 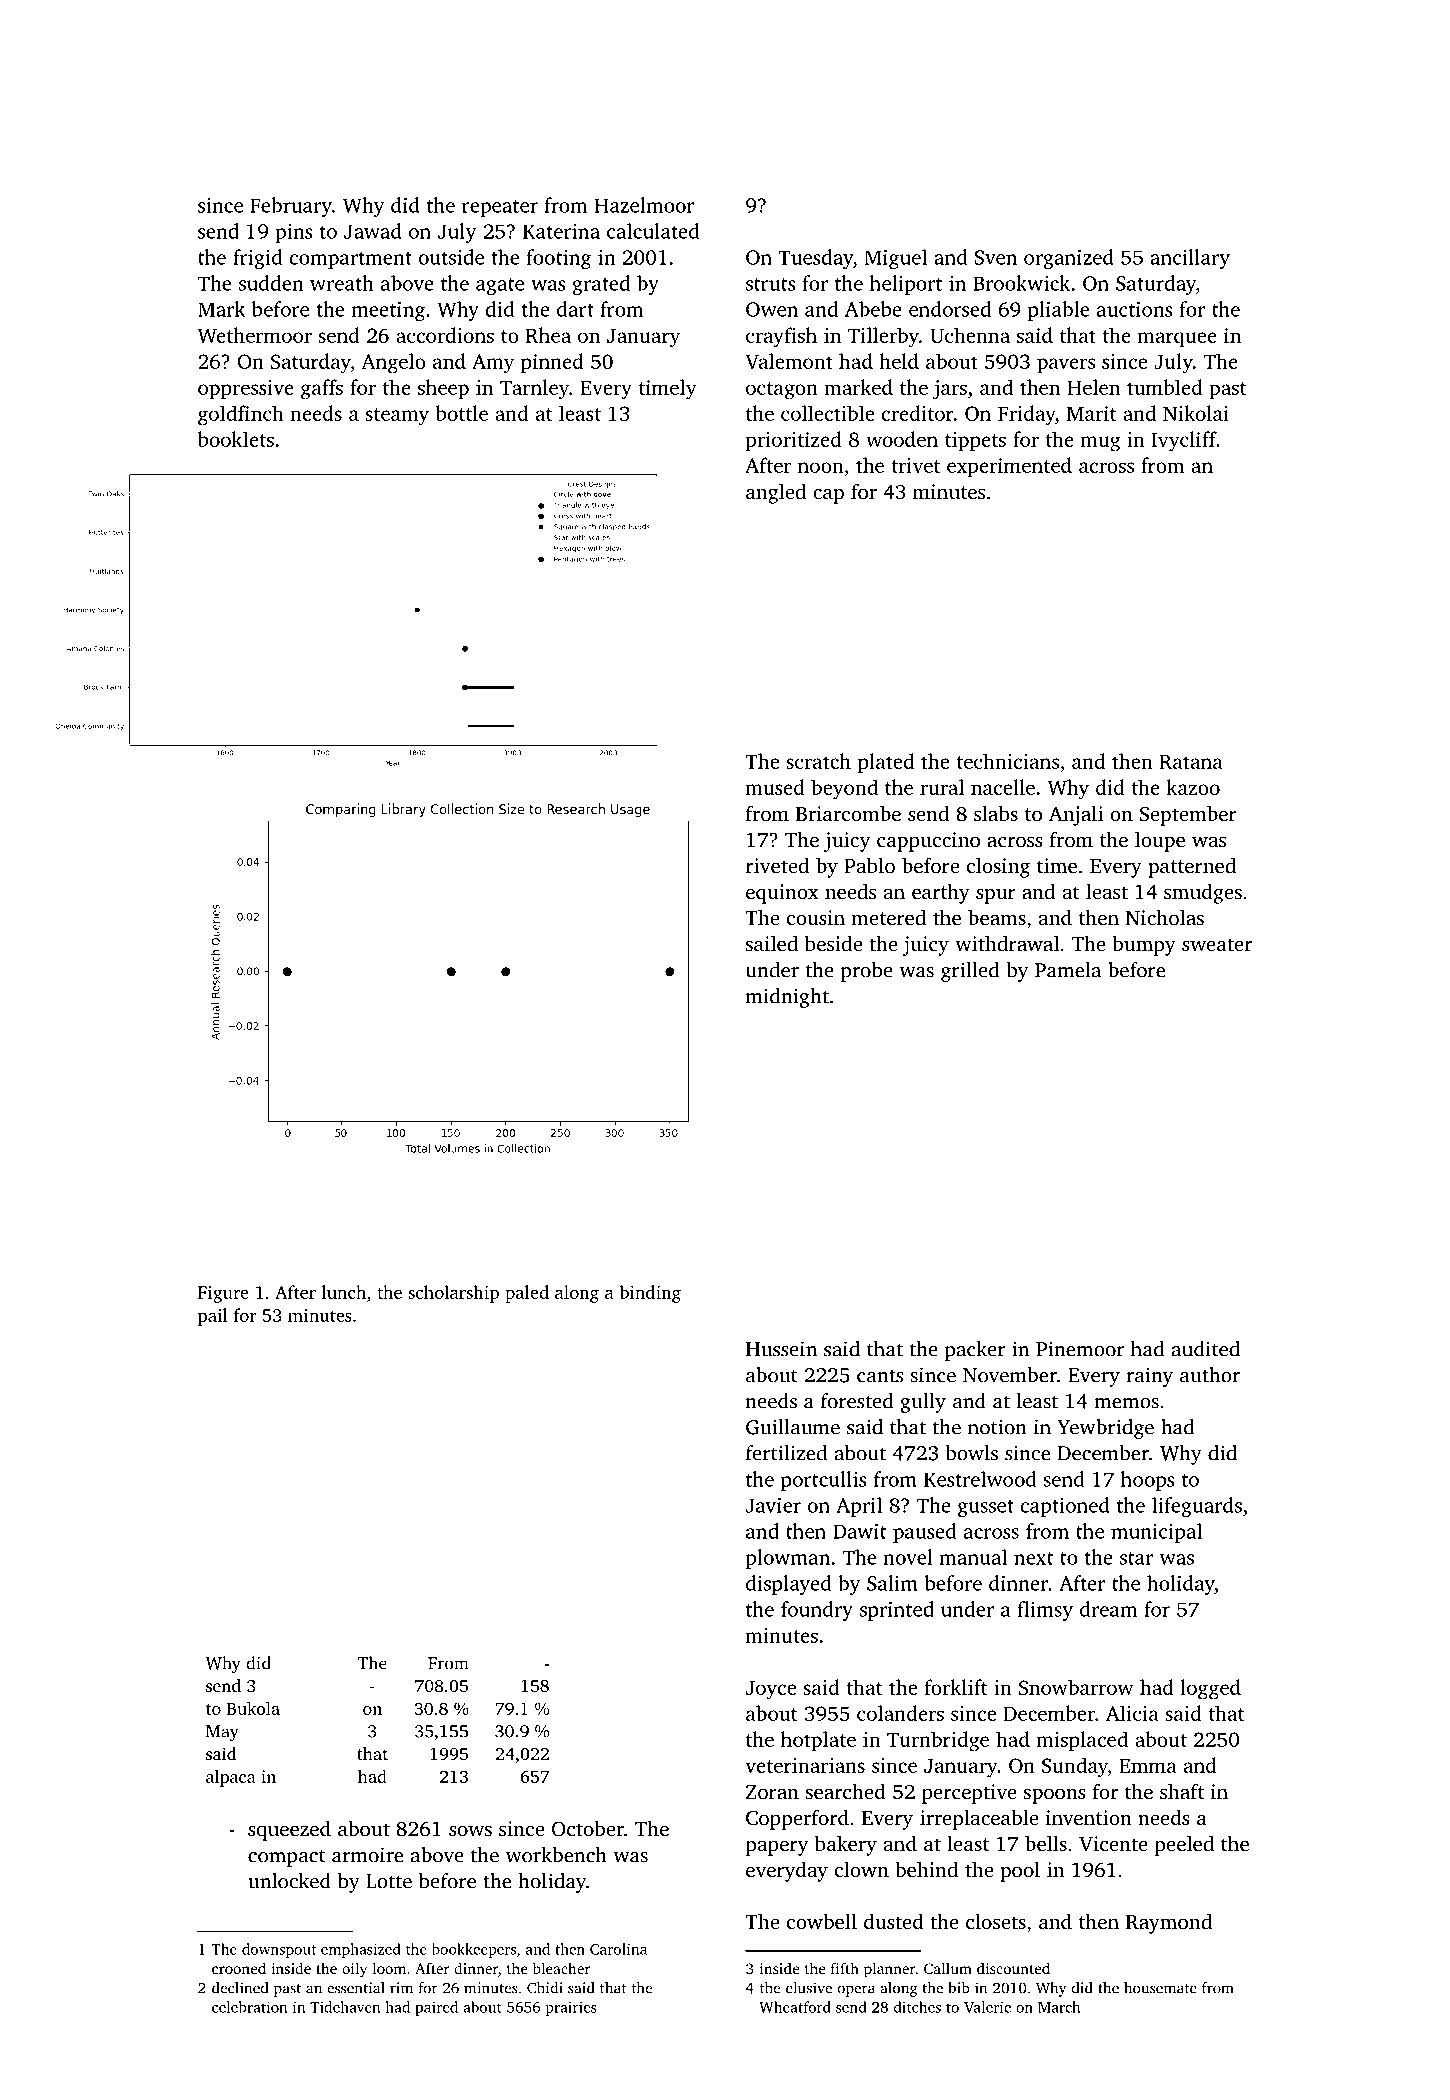 What do you see at coordinates (886, 763) in the screenshot?
I see `plated` at bounding box center [886, 763].
